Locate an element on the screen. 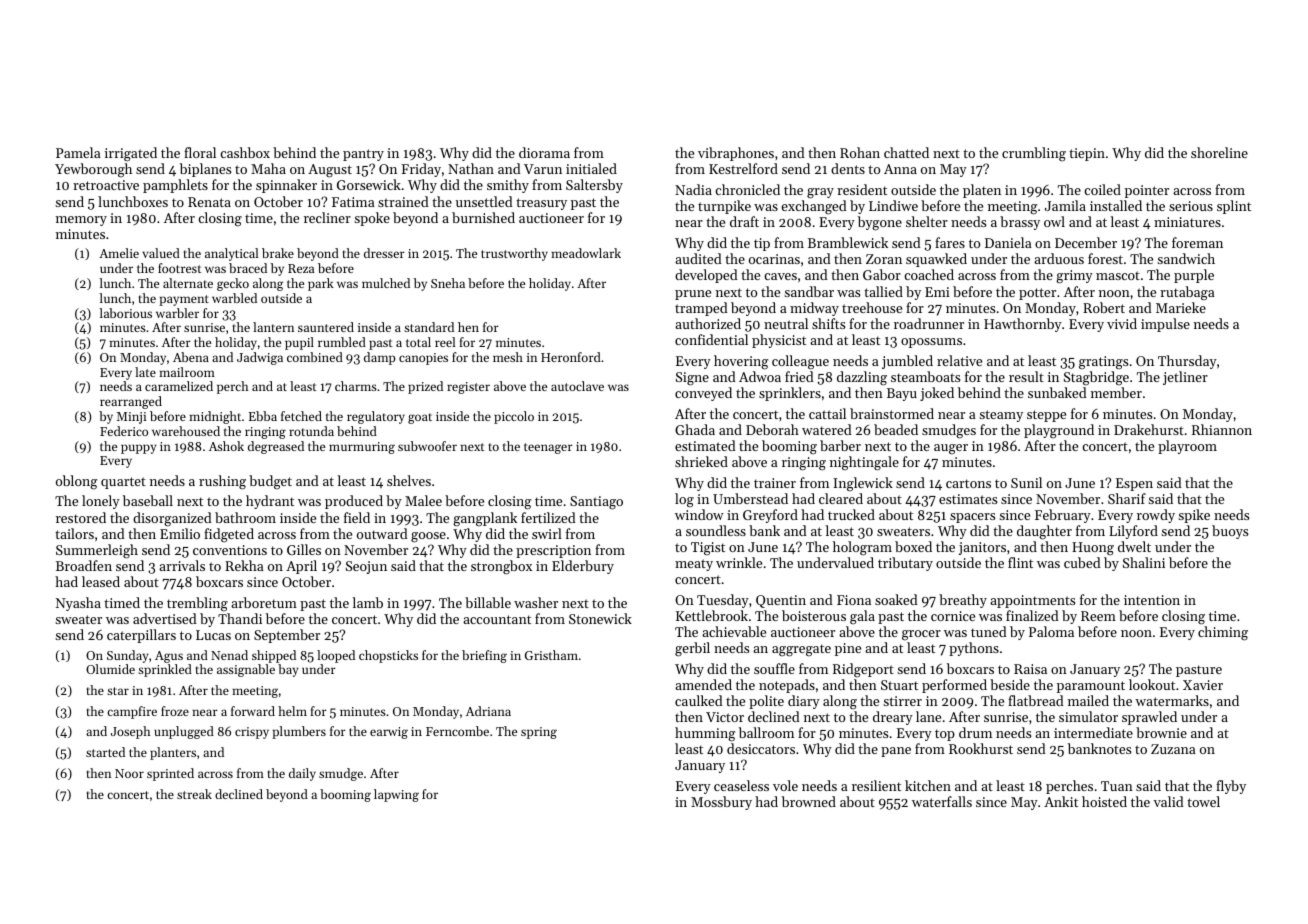 Image resolution: width=1308 pixels, height=924 pixels. Pamela is located at coordinates (78, 152).
